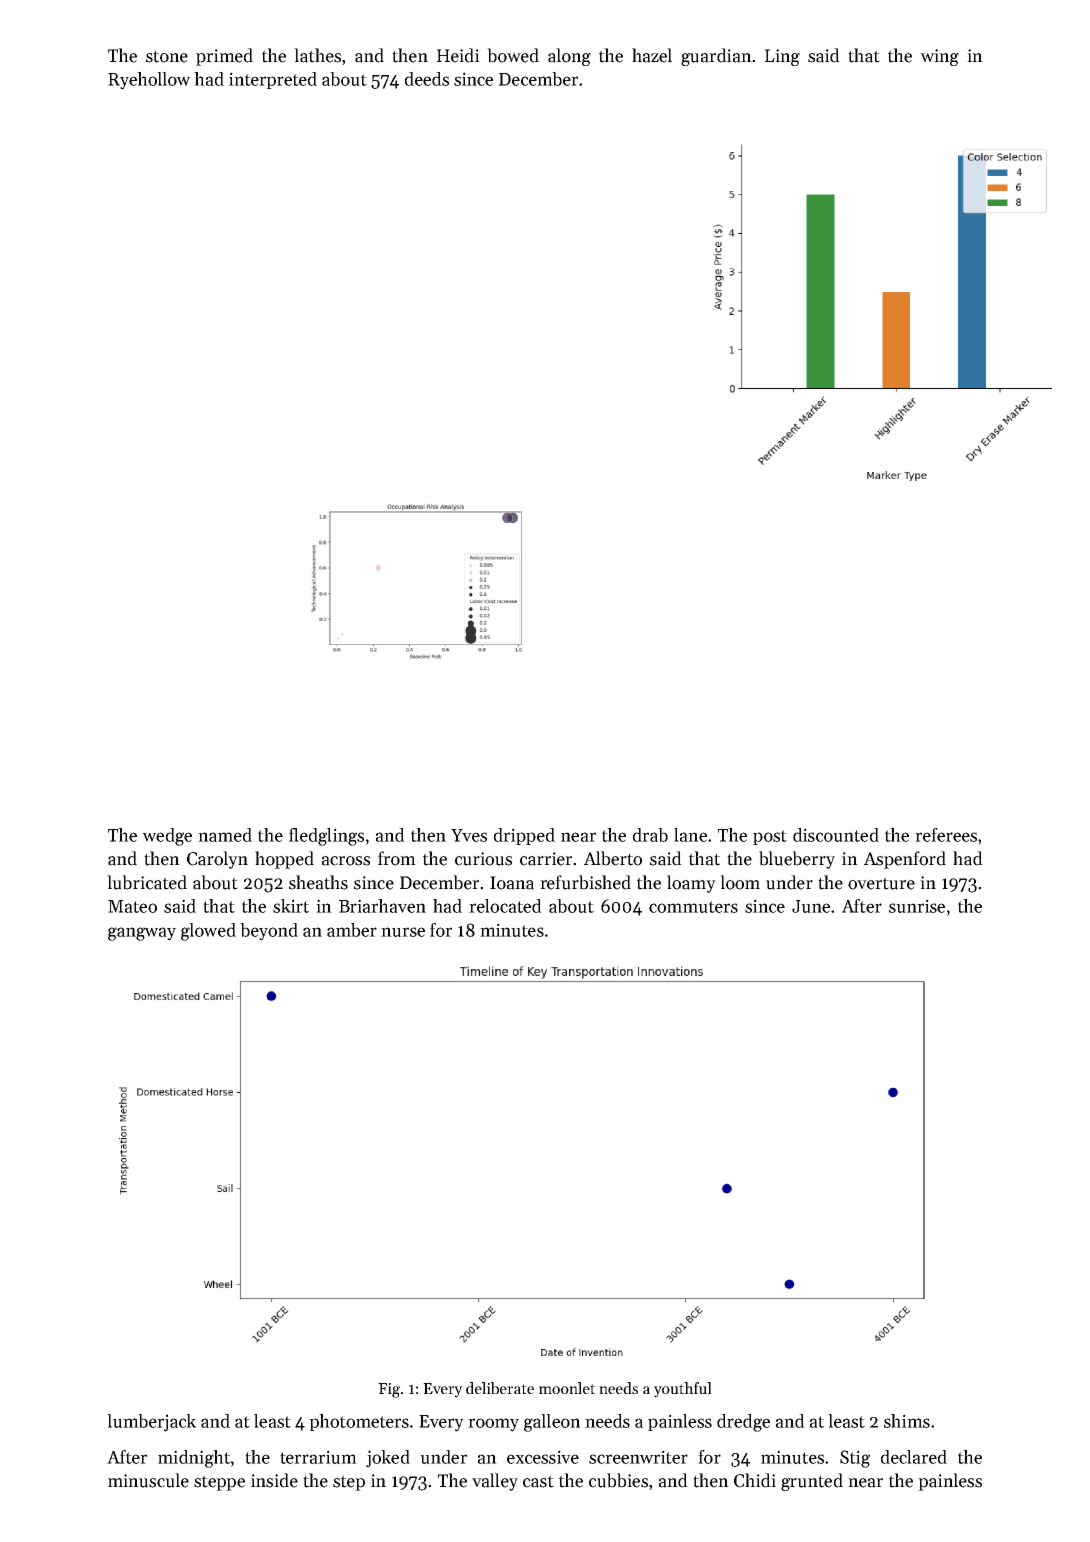 The height and width of the document is (1542, 1090). What do you see at coordinates (149, 81) in the document?
I see `Ryehollow` at bounding box center [149, 81].
